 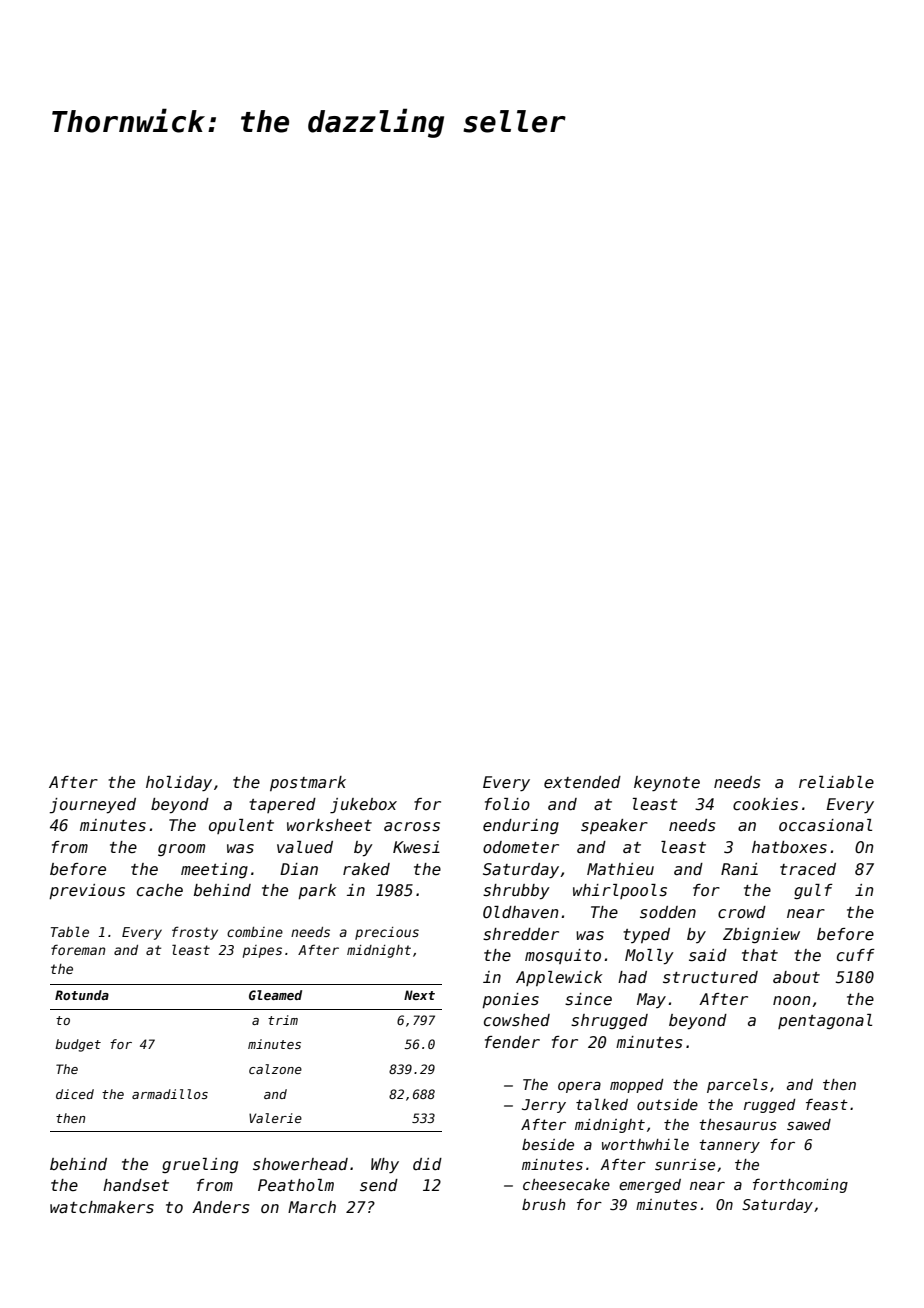 I want to click on shrubby, so click(x=516, y=892).
